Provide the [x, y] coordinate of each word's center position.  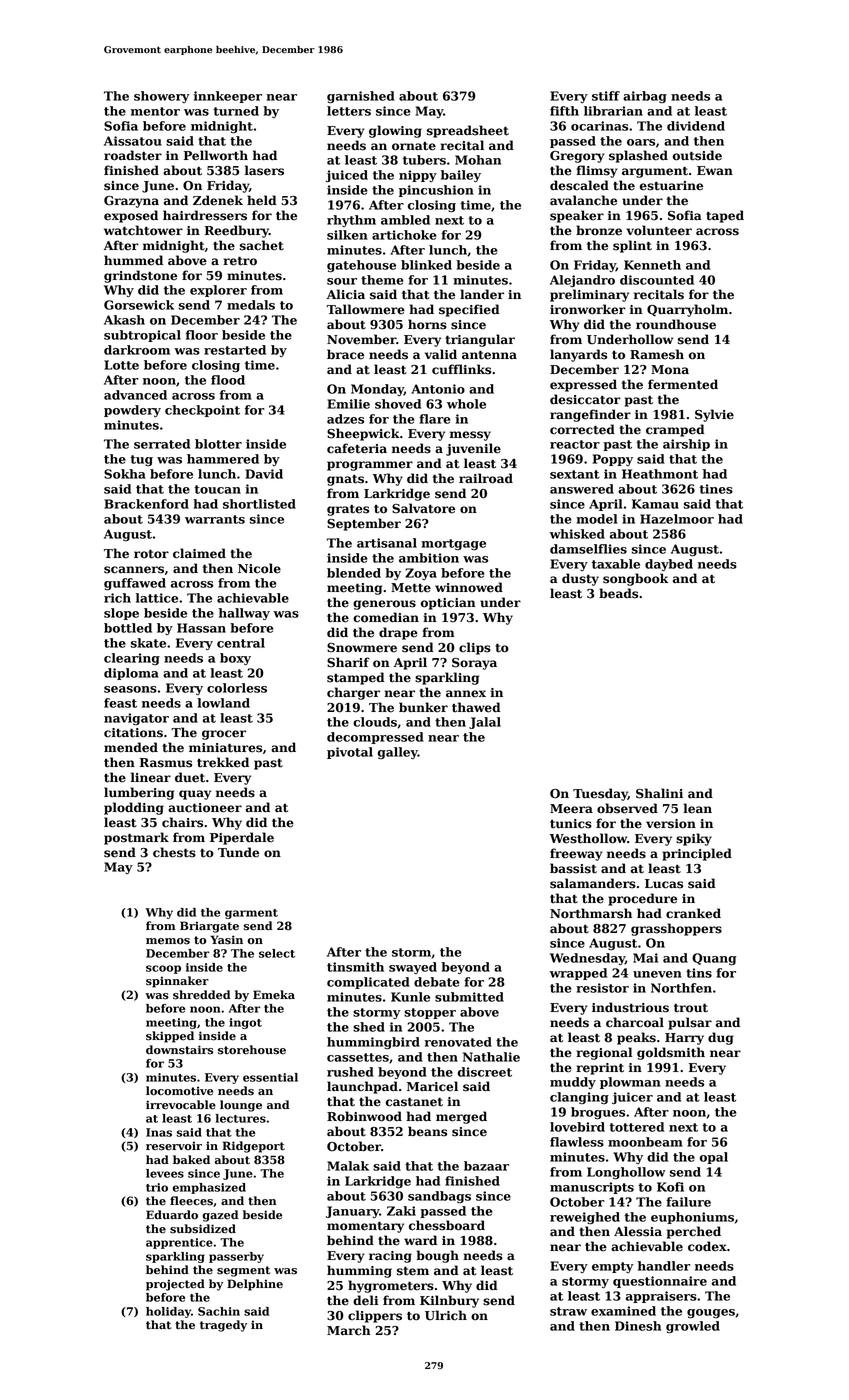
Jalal [485, 723]
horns [427, 324]
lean [697, 808]
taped [725, 216]
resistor [602, 988]
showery [162, 97]
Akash [124, 320]
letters [349, 111]
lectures [240, 1118]
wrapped [578, 974]
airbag [645, 97]
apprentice [179, 1243]
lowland [223, 703]
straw [568, 1311]
